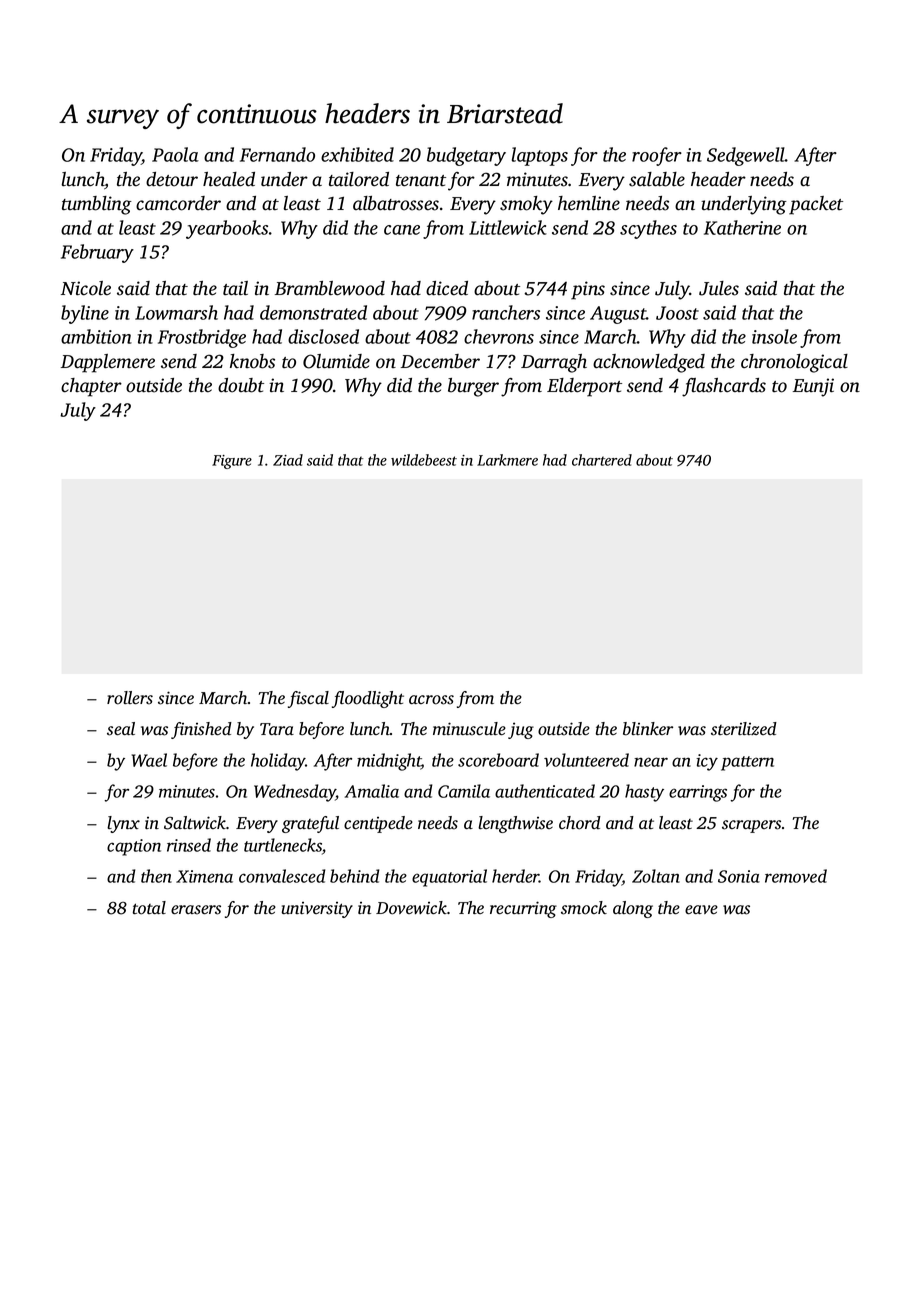 Image resolution: width=924 pixels, height=1311 pixels. I want to click on Eunji, so click(813, 387).
